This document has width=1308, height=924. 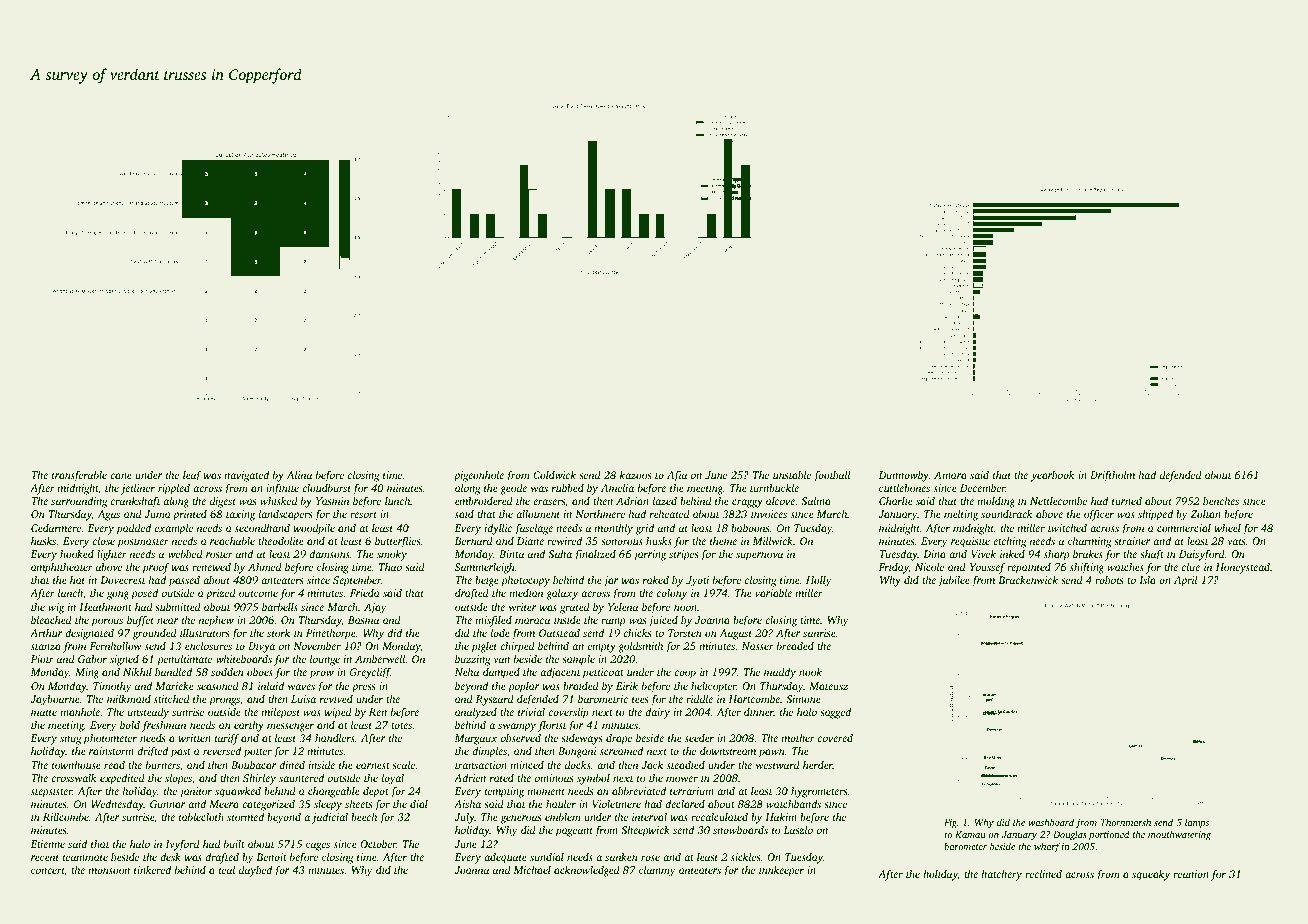 What do you see at coordinates (255, 871) in the document?
I see `daybed` at bounding box center [255, 871].
